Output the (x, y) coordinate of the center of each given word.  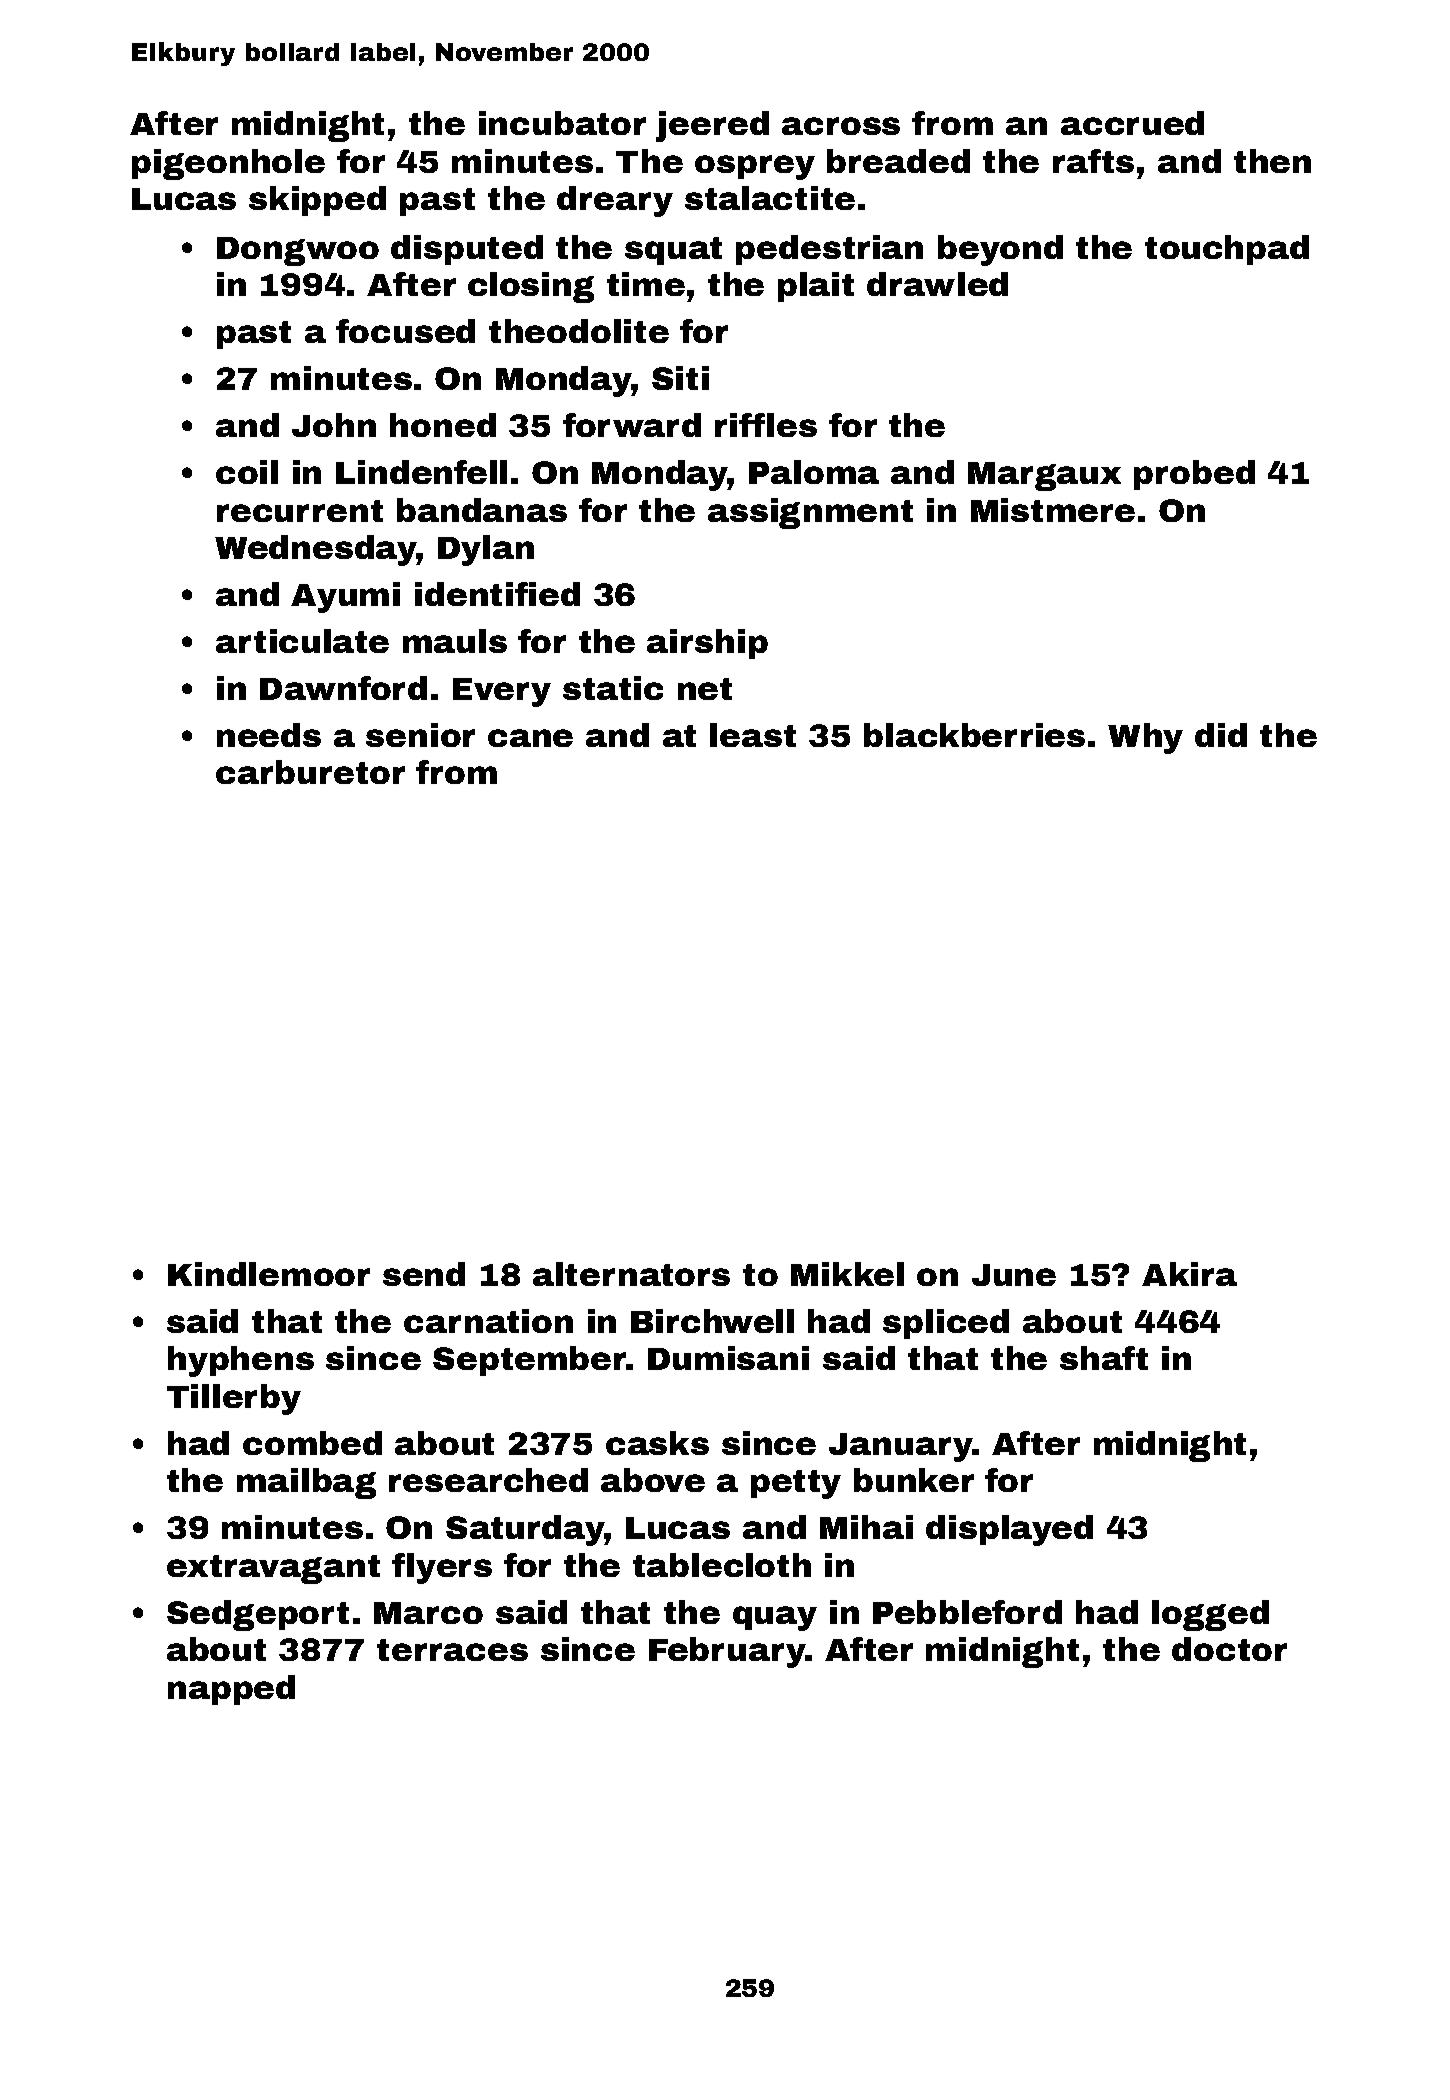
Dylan (486, 550)
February (727, 1652)
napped (231, 1690)
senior (420, 735)
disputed (467, 250)
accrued (1132, 123)
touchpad (1227, 250)
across (841, 126)
